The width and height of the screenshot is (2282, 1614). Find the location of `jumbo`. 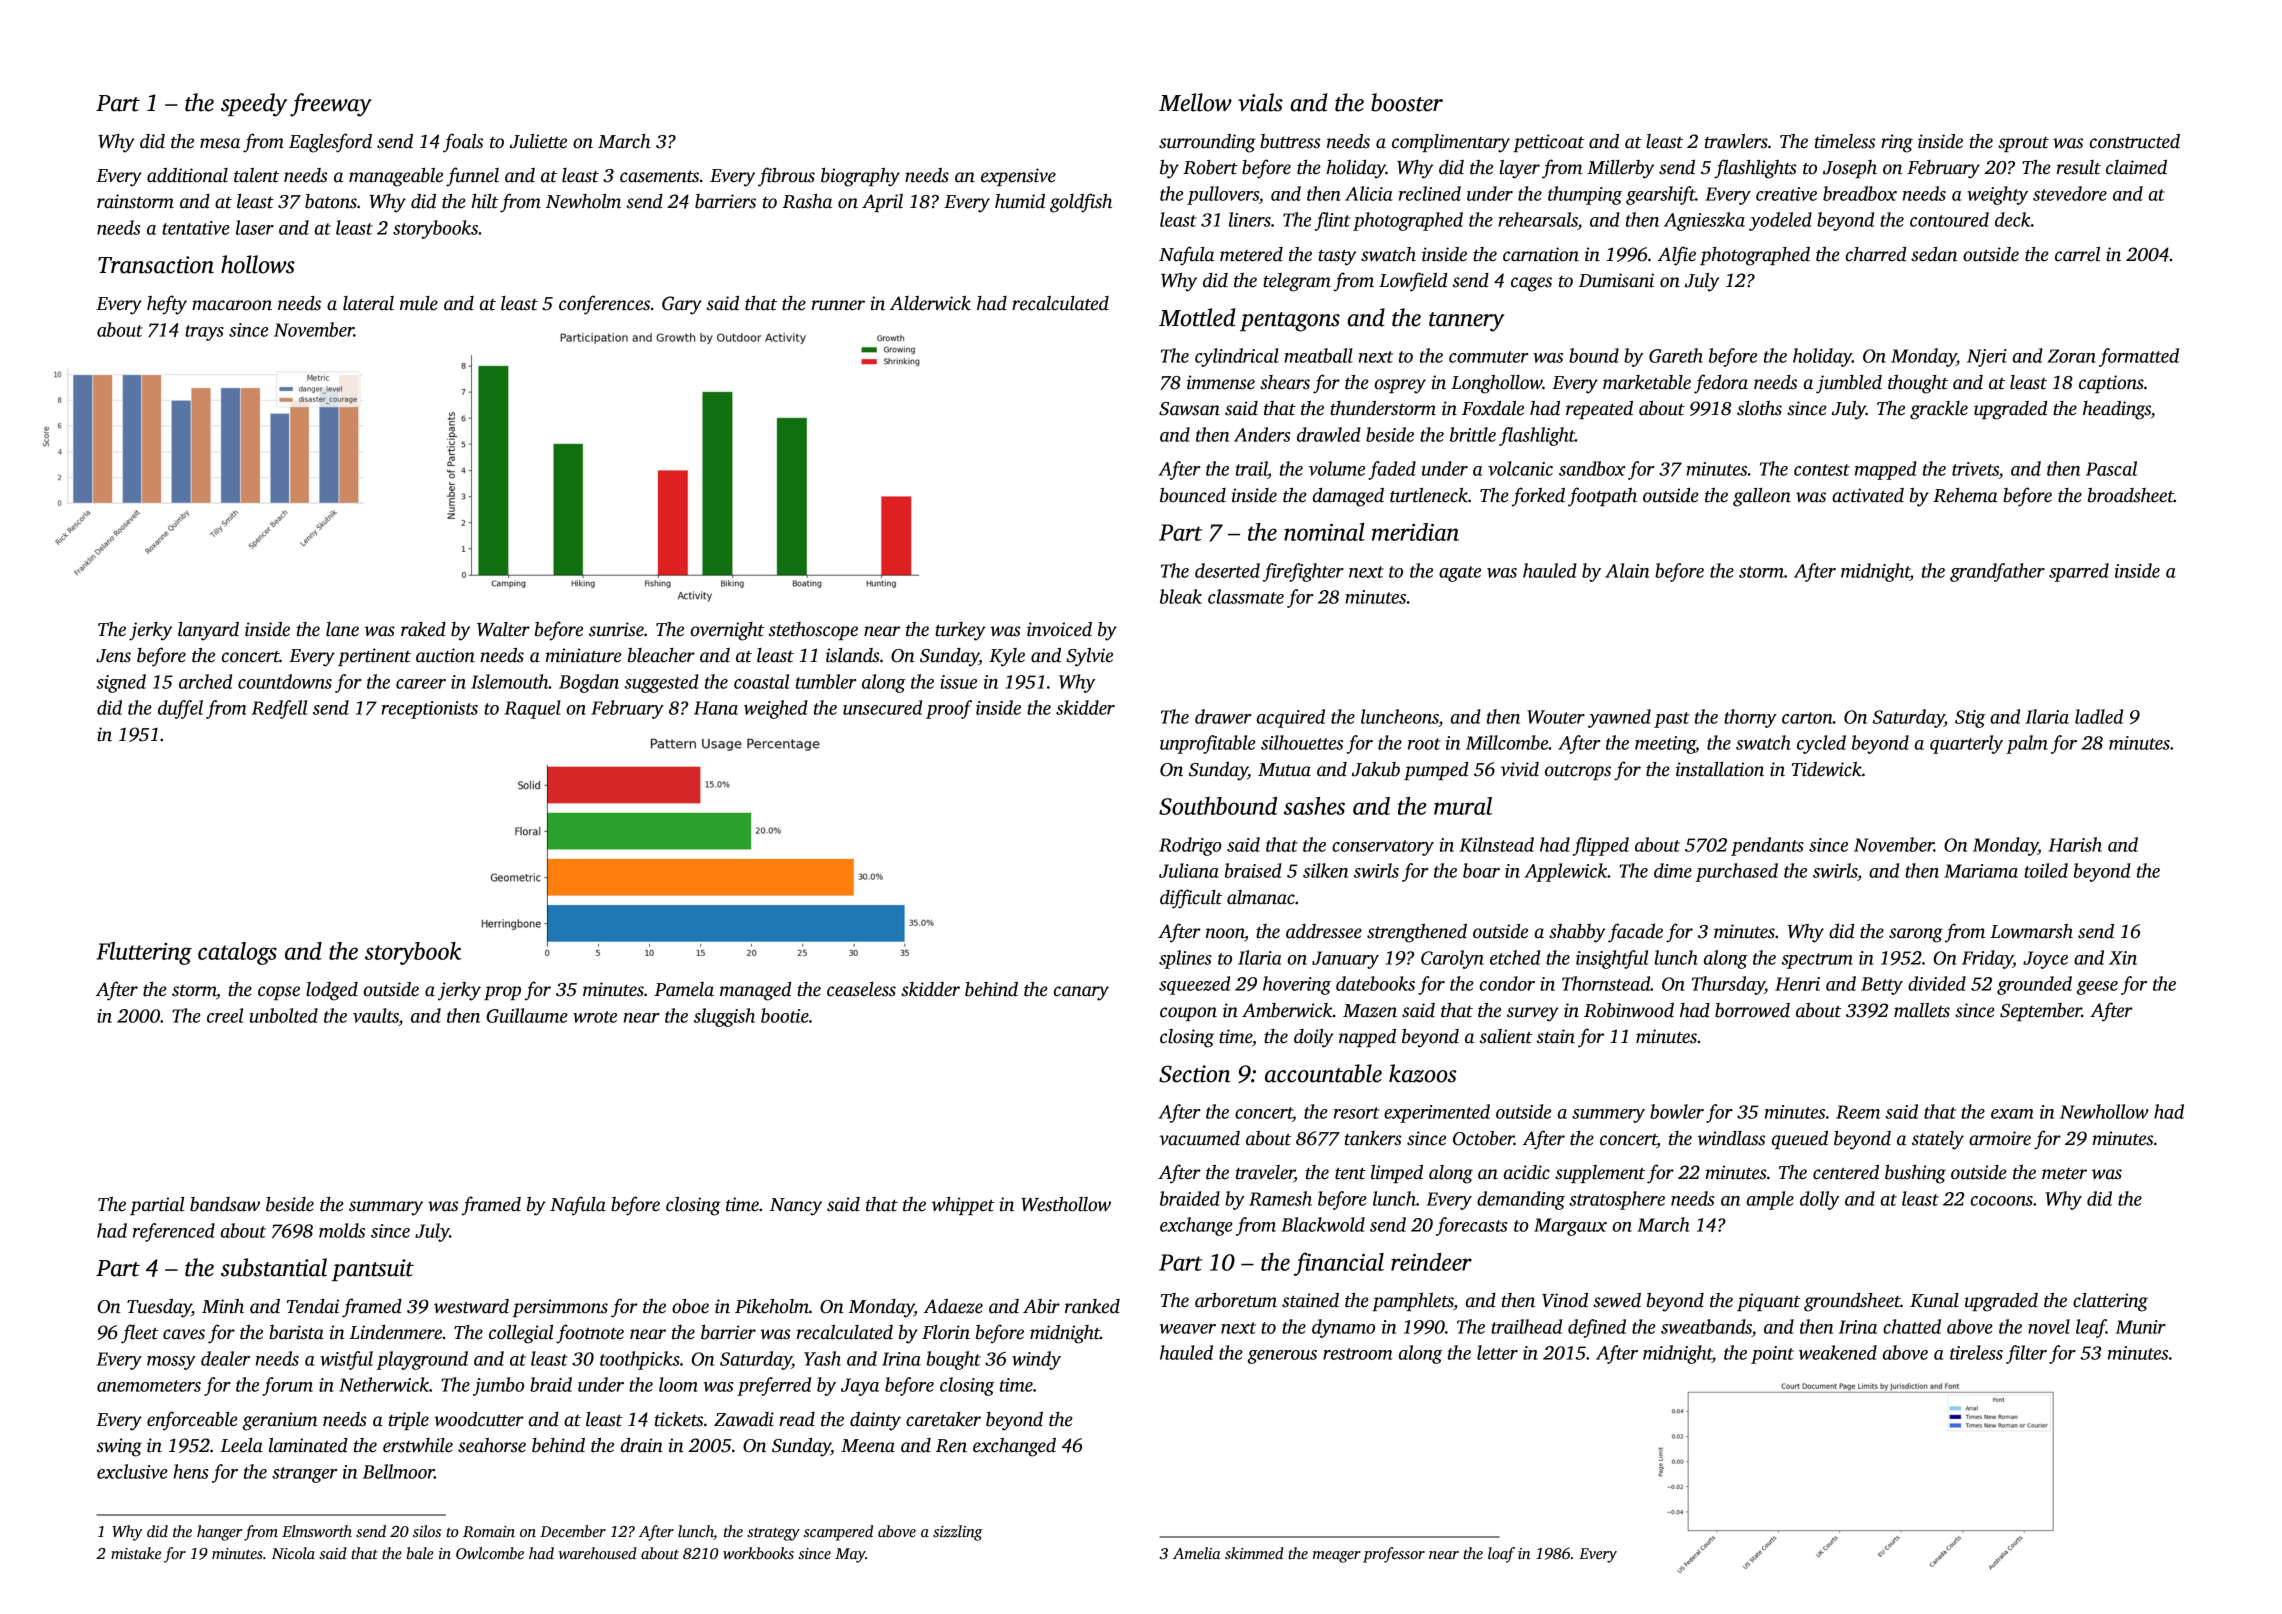

jumbo is located at coordinates (498, 1386).
